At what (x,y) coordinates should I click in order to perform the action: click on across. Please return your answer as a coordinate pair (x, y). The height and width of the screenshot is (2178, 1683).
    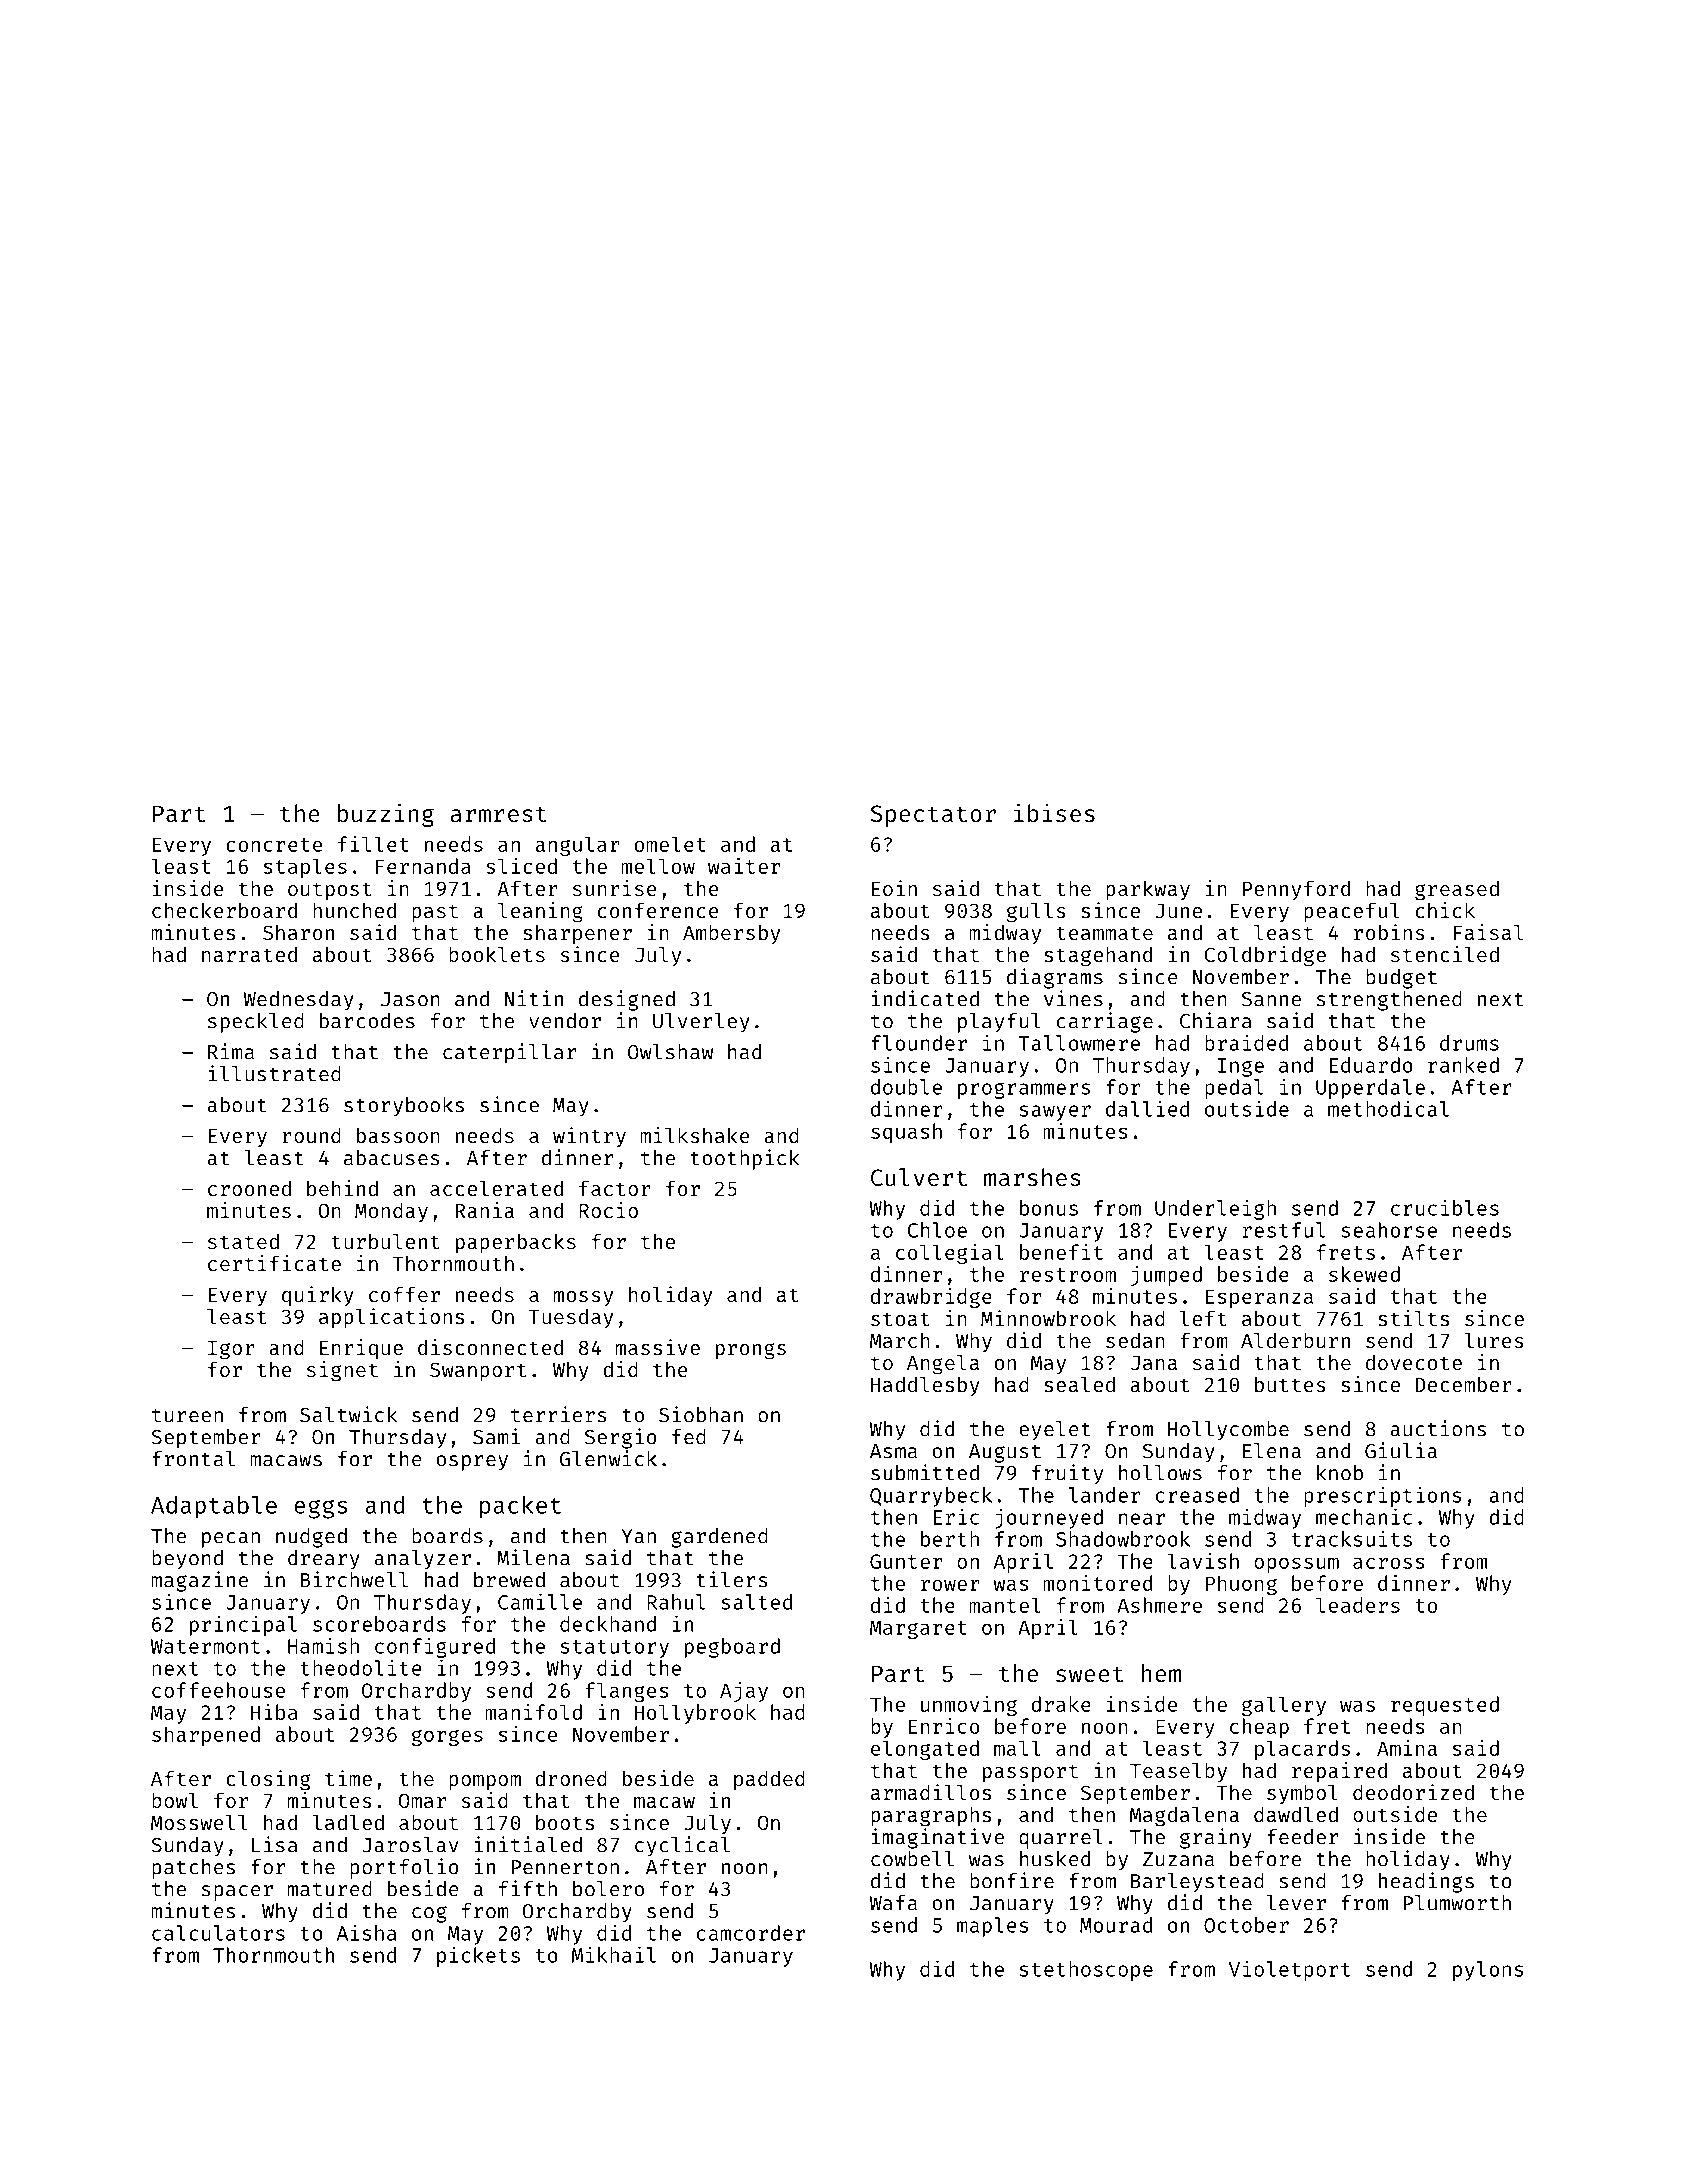
    Looking at the image, I should click on (1389, 1563).
